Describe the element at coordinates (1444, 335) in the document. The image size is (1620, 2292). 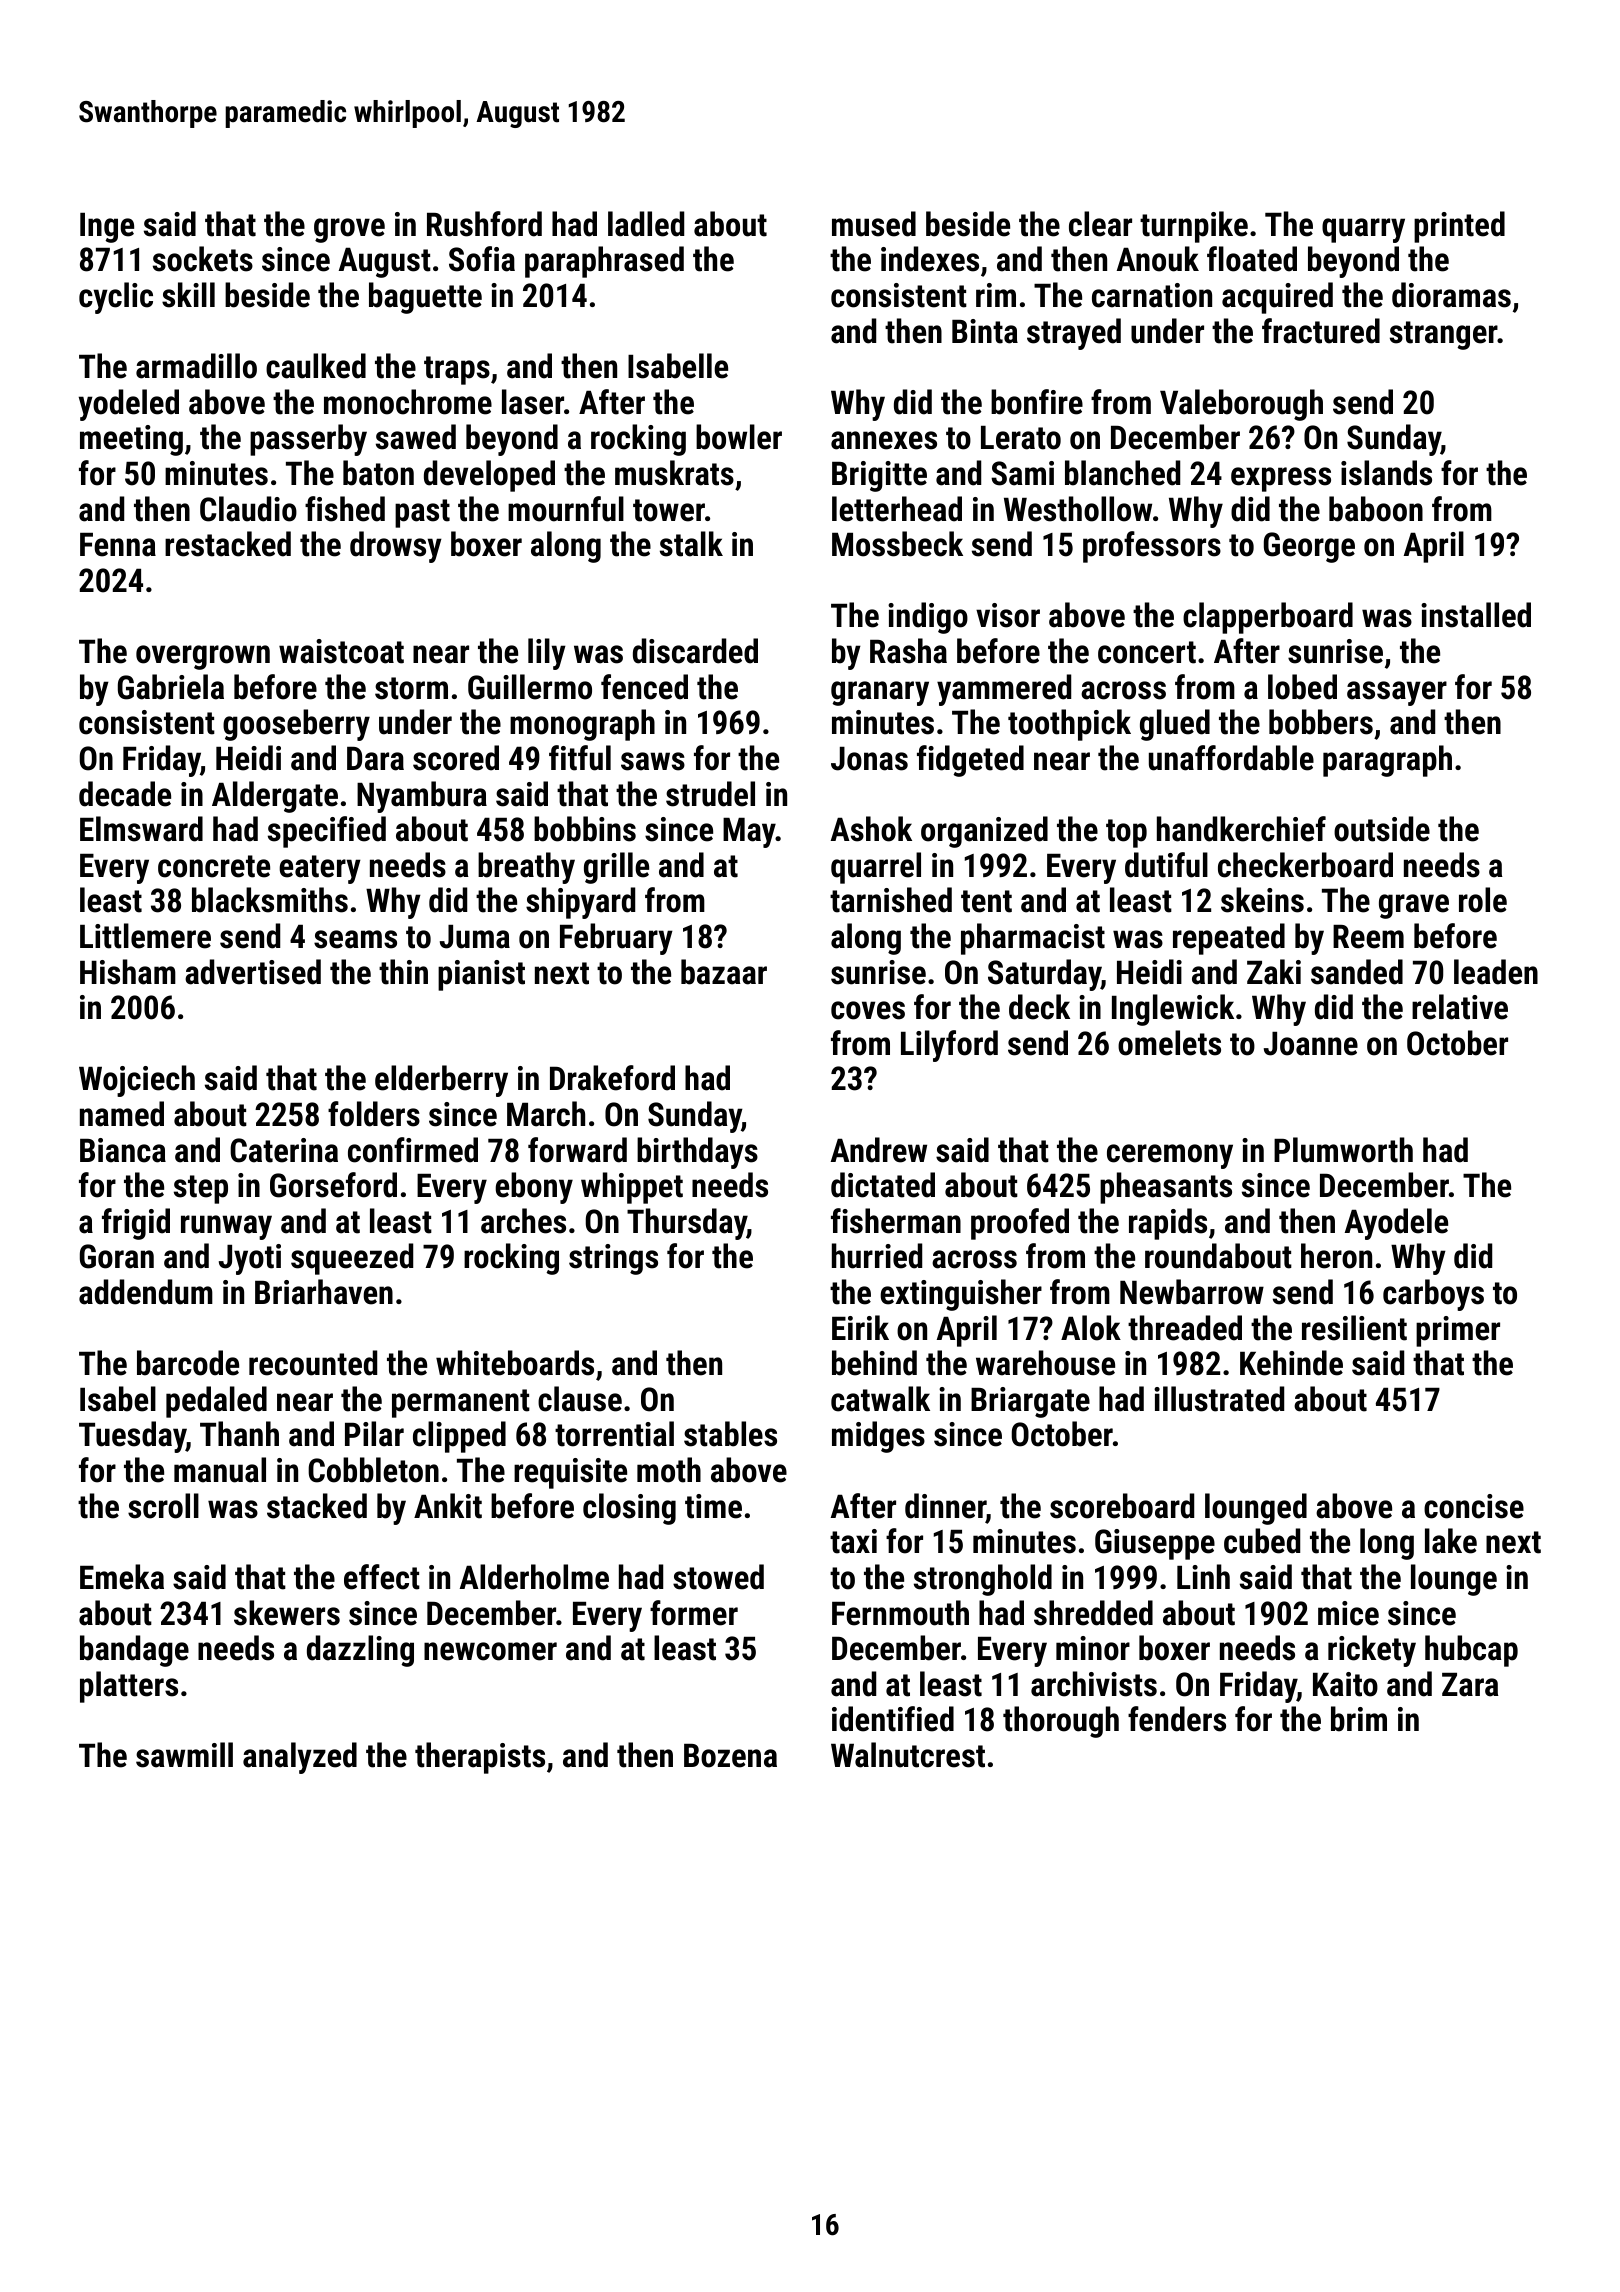
I see `stranger` at that location.
